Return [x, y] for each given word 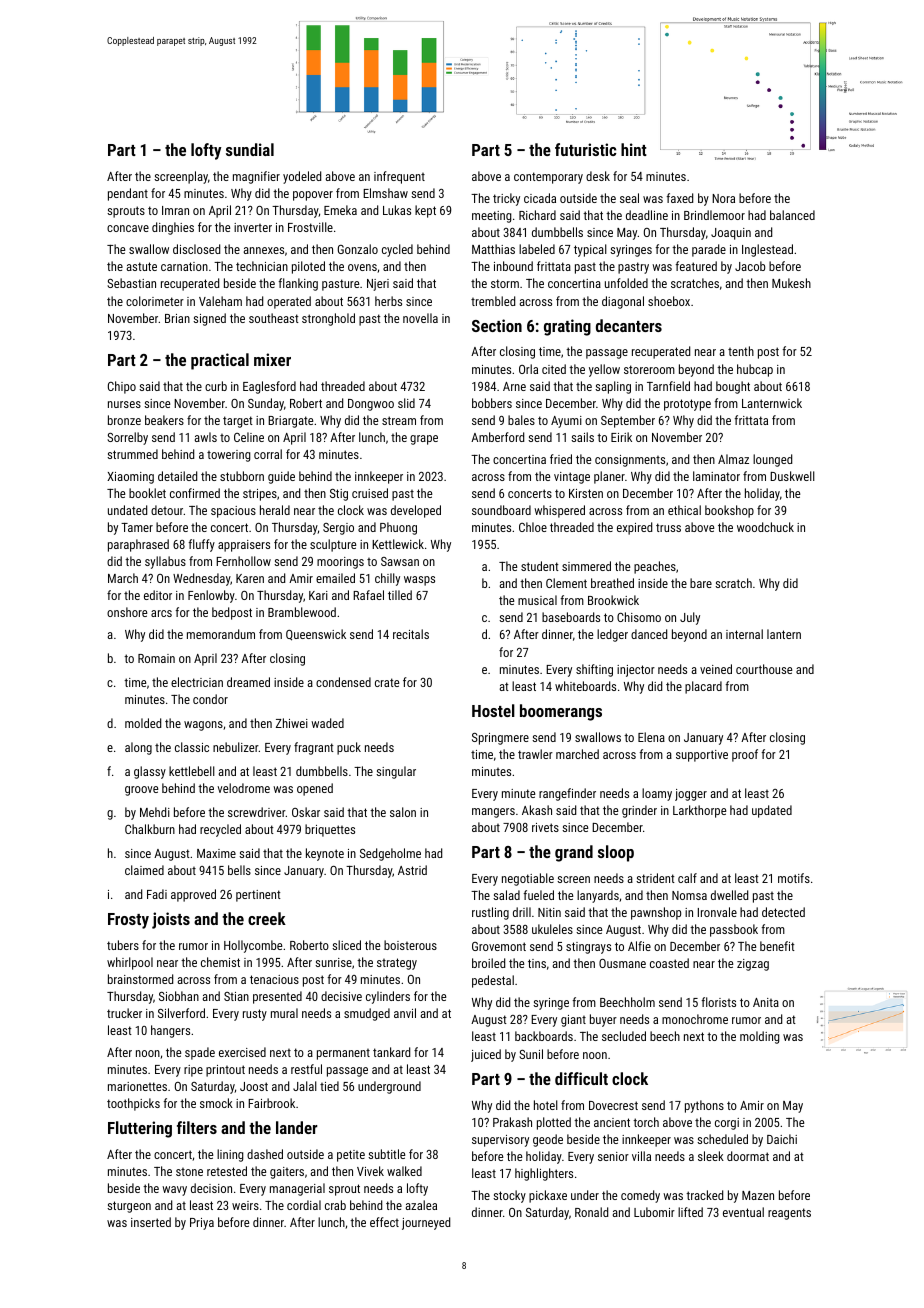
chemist [220, 962]
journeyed [426, 1223]
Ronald [591, 1212]
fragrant [314, 748]
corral [268, 454]
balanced [792, 215]
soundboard [501, 510]
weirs [245, 1205]
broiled [488, 963]
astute [141, 266]
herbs [388, 301]
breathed [612, 583]
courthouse [764, 669]
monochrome [695, 1019]
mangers [493, 813]
